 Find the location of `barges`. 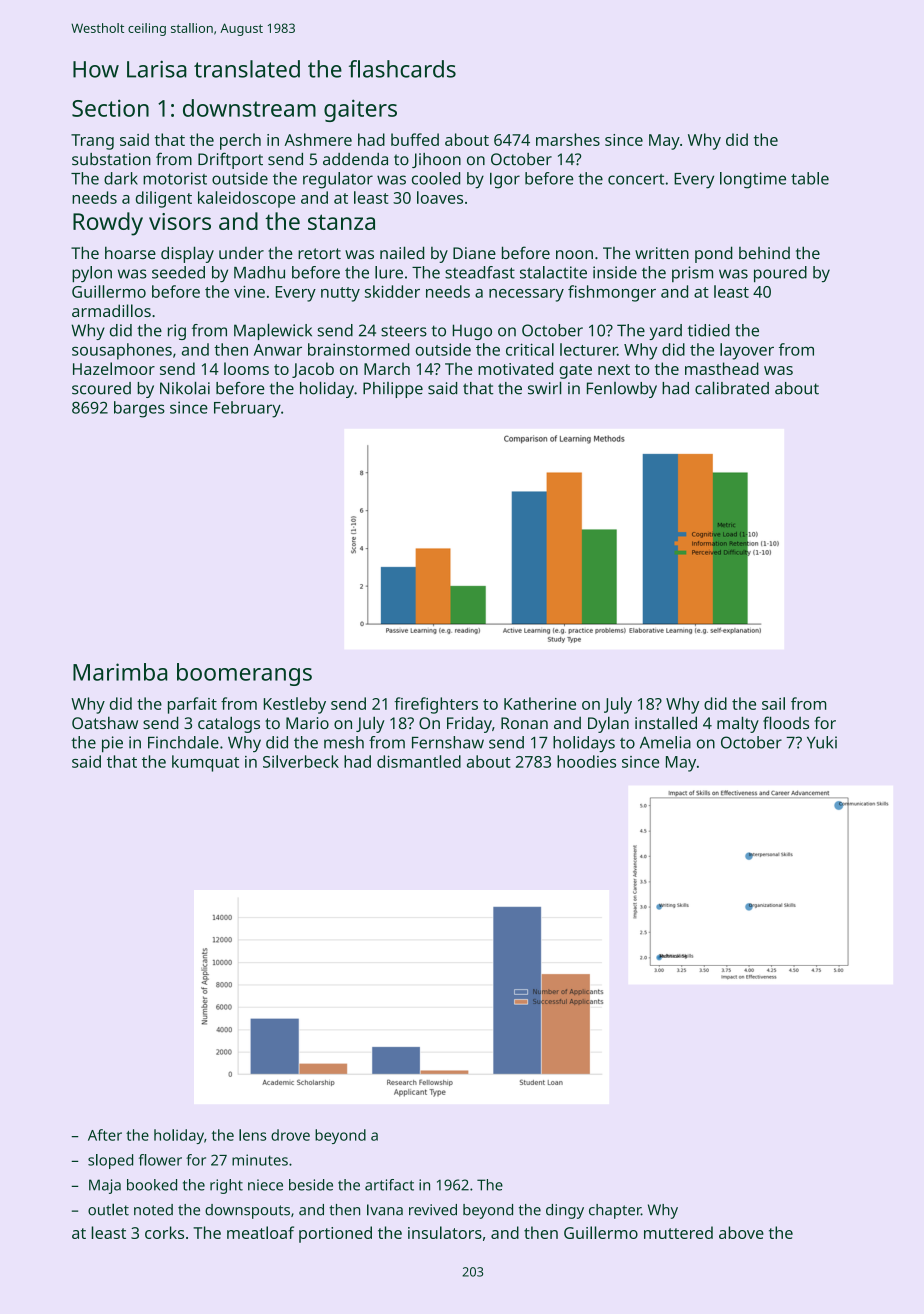

barges is located at coordinates (139, 409).
